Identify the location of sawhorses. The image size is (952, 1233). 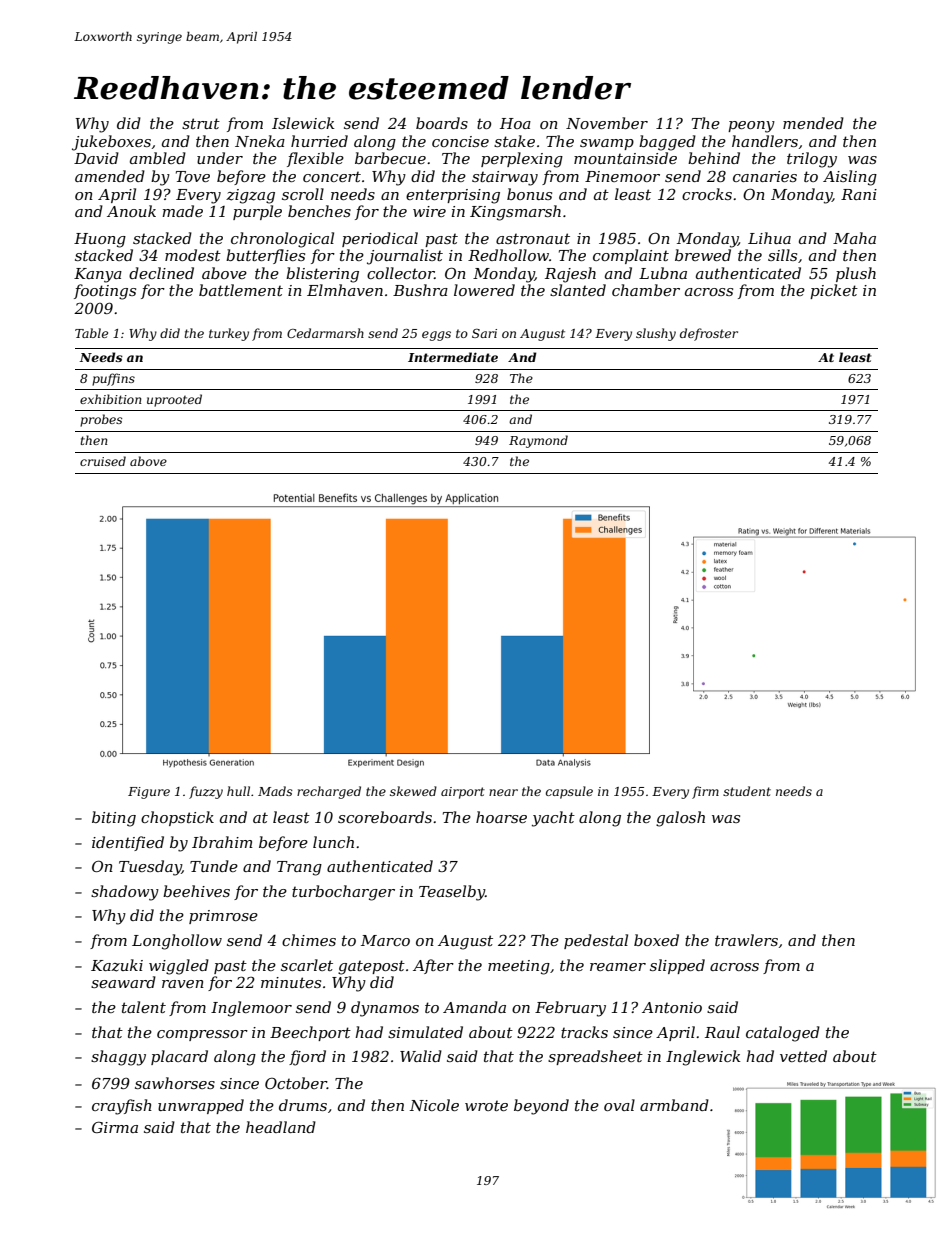
(175, 1083).
